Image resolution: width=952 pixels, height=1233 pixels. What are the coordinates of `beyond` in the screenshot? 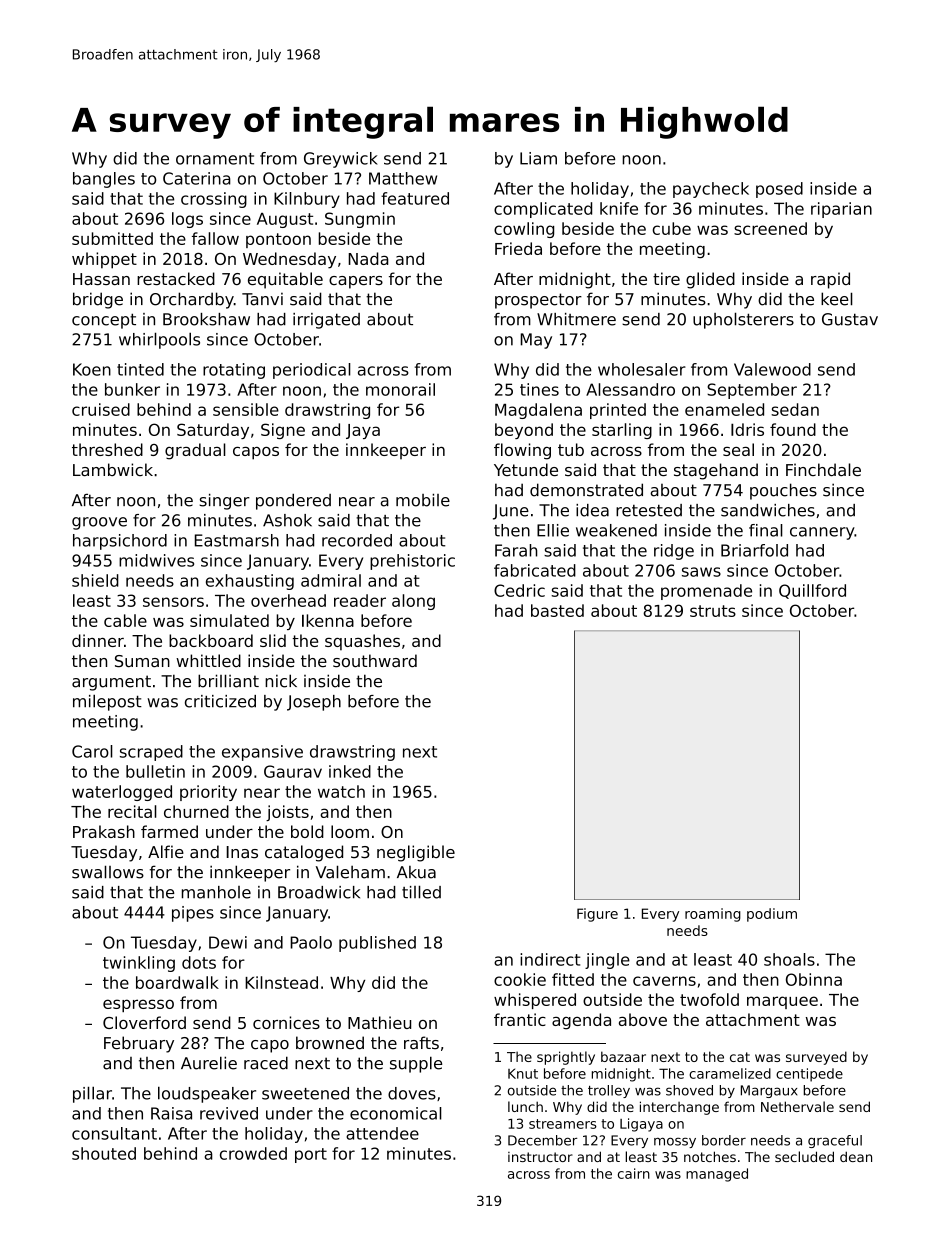 It's located at (524, 431).
